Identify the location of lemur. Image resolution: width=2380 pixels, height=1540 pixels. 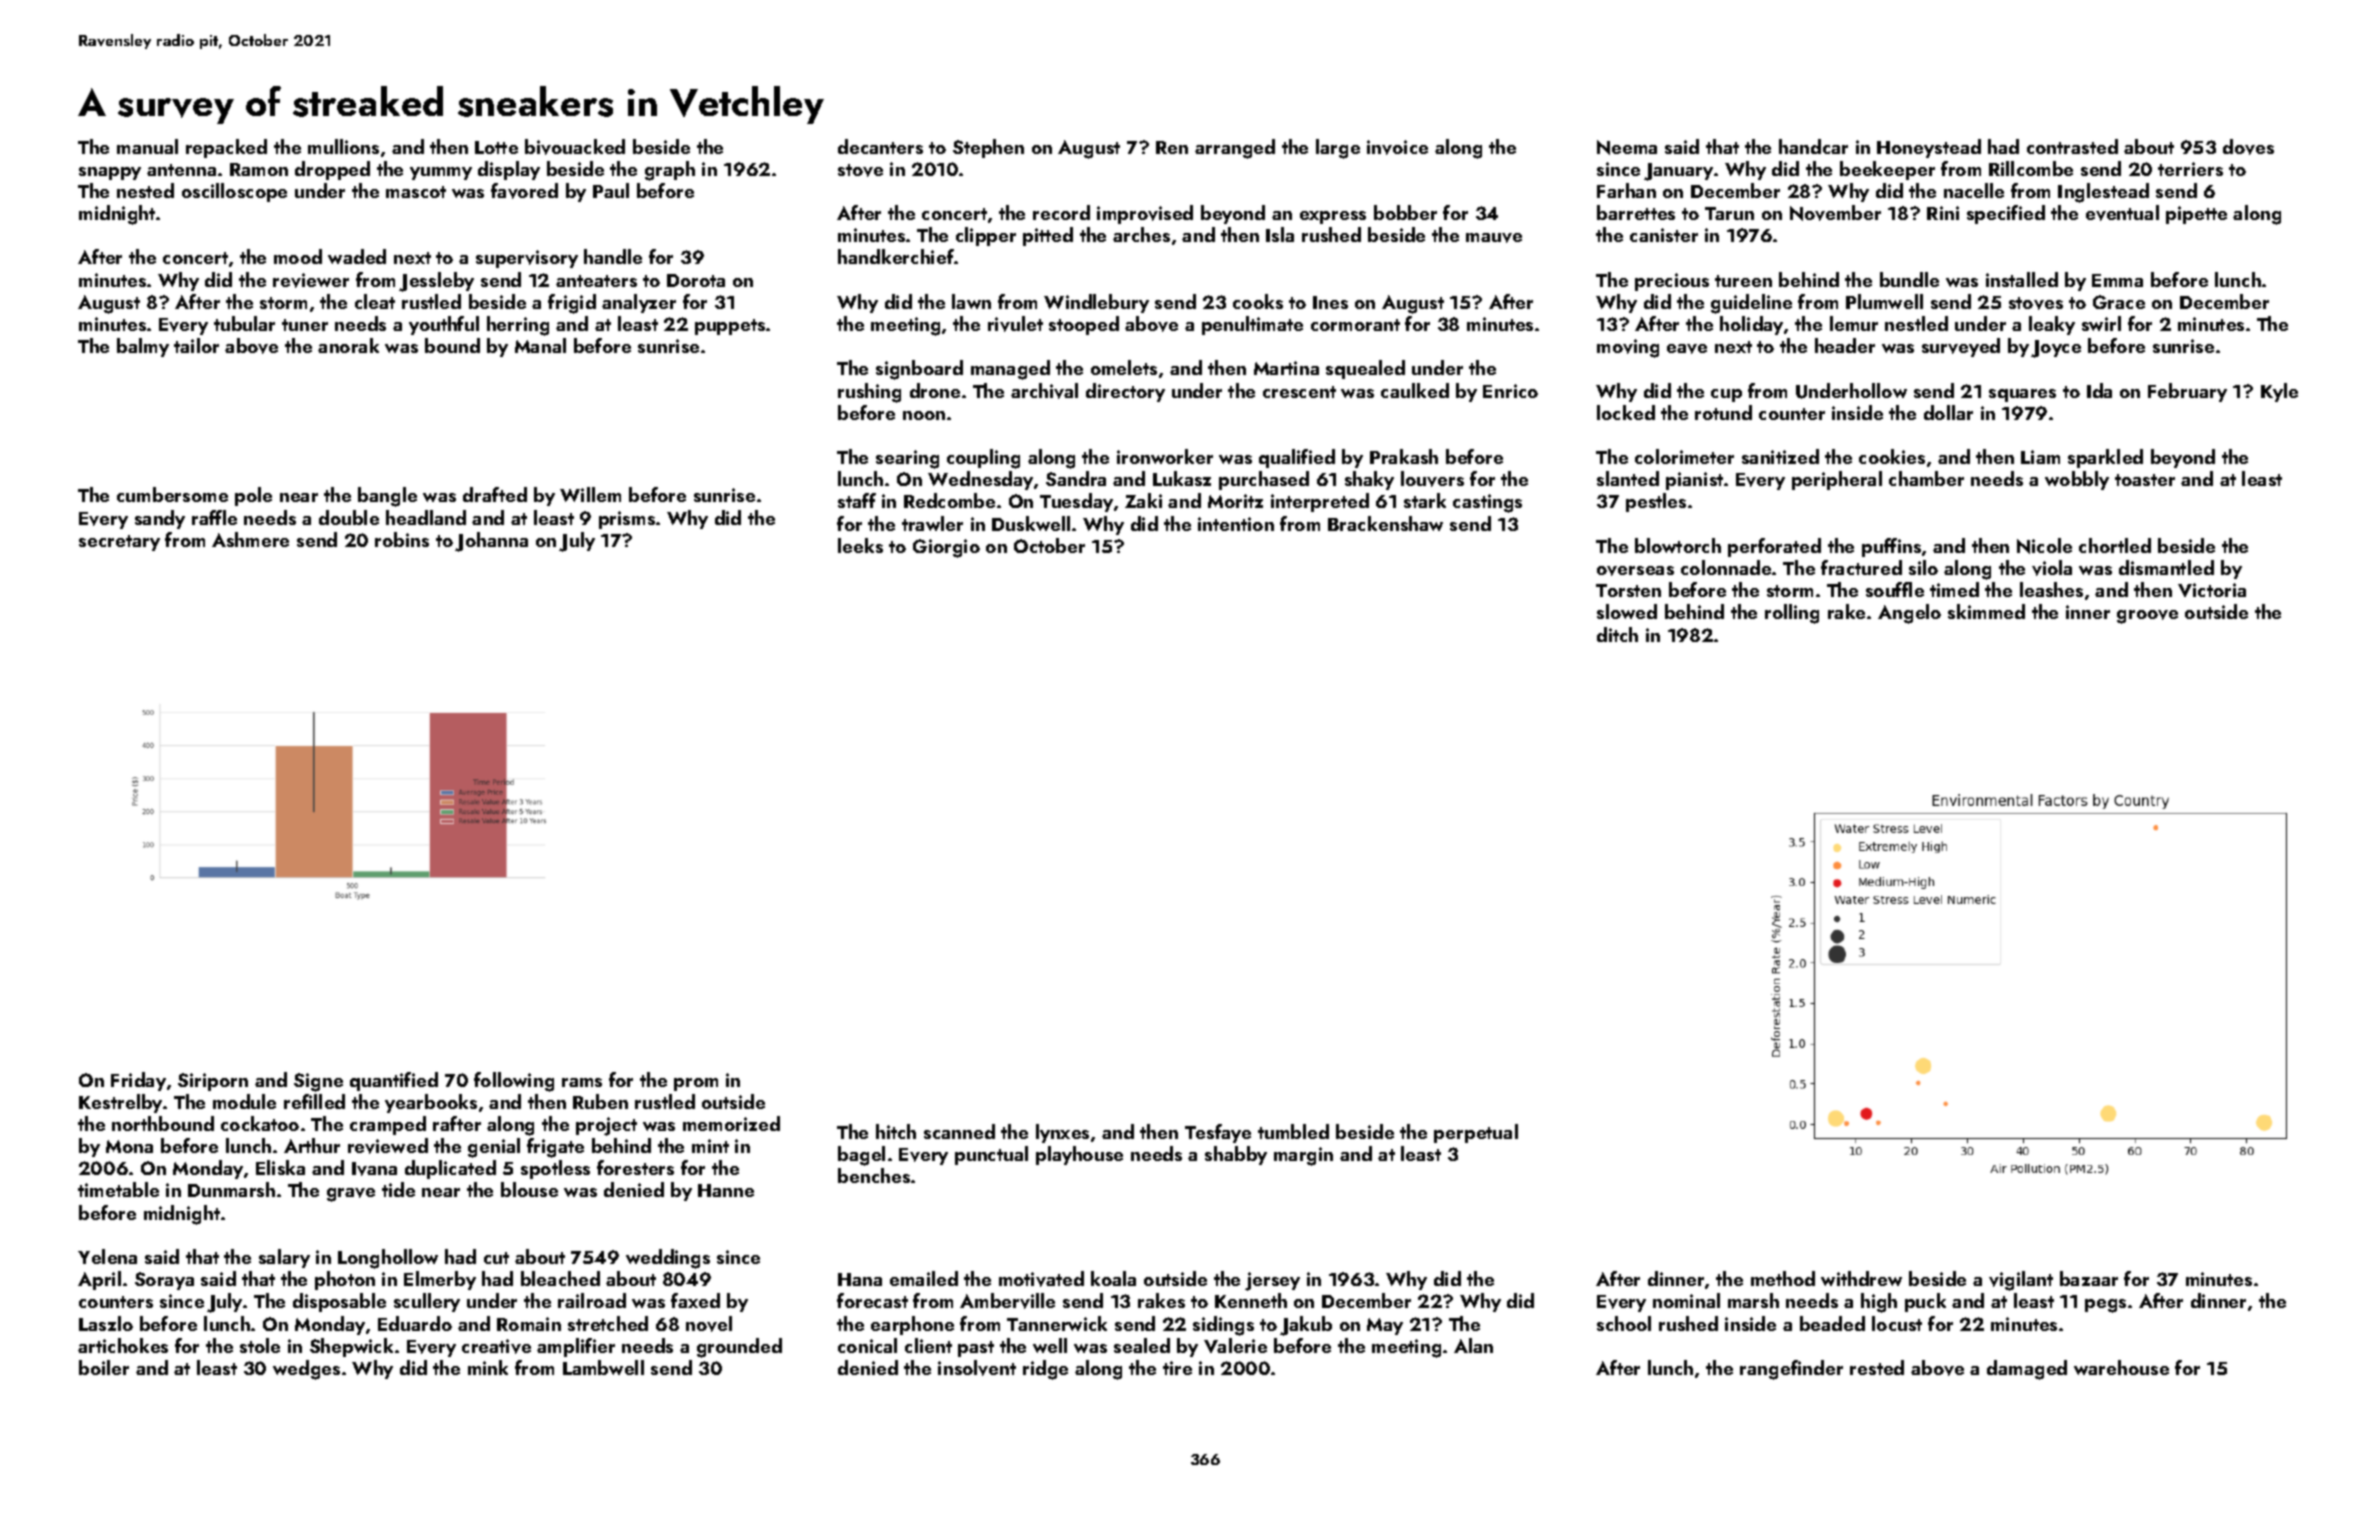
(1854, 323).
